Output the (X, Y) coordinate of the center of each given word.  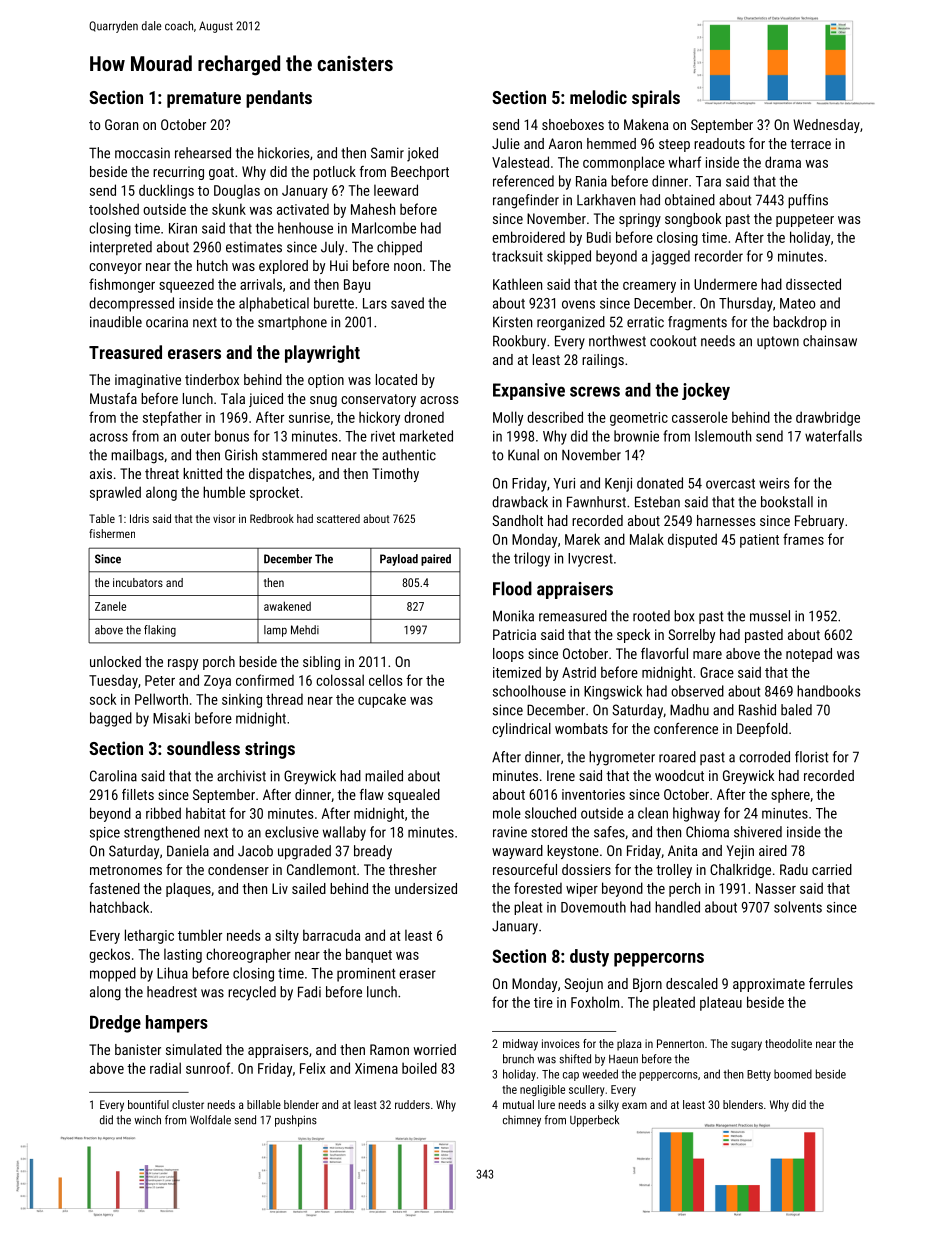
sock (103, 699)
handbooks (829, 691)
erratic (645, 322)
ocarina (167, 322)
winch (147, 1120)
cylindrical (521, 730)
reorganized (571, 323)
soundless (203, 748)
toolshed (114, 209)
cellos (386, 680)
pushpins (296, 1121)
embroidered (528, 237)
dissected (813, 284)
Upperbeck (594, 1121)
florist (811, 757)
